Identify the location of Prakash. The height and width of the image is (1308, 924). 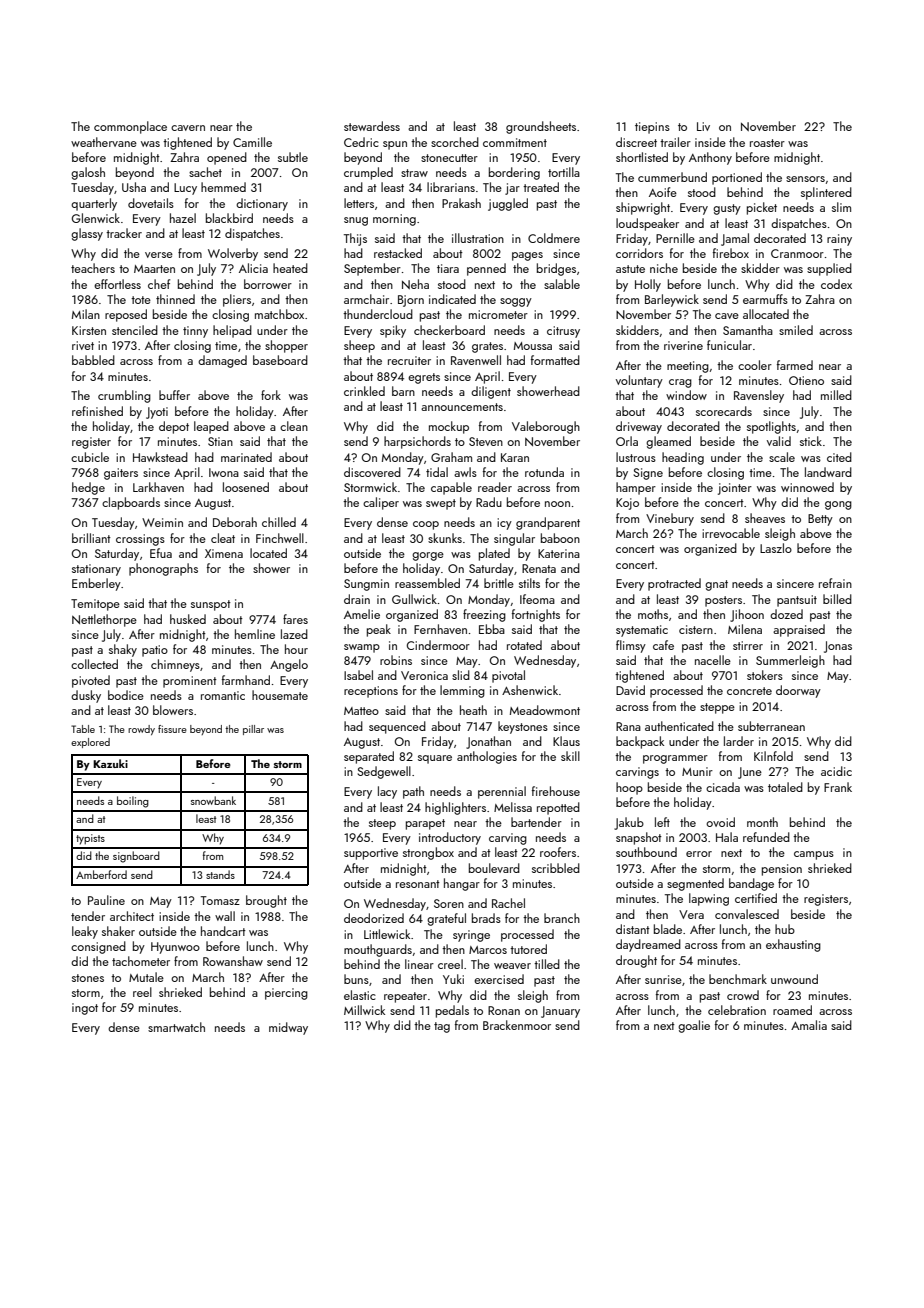
(461, 203).
